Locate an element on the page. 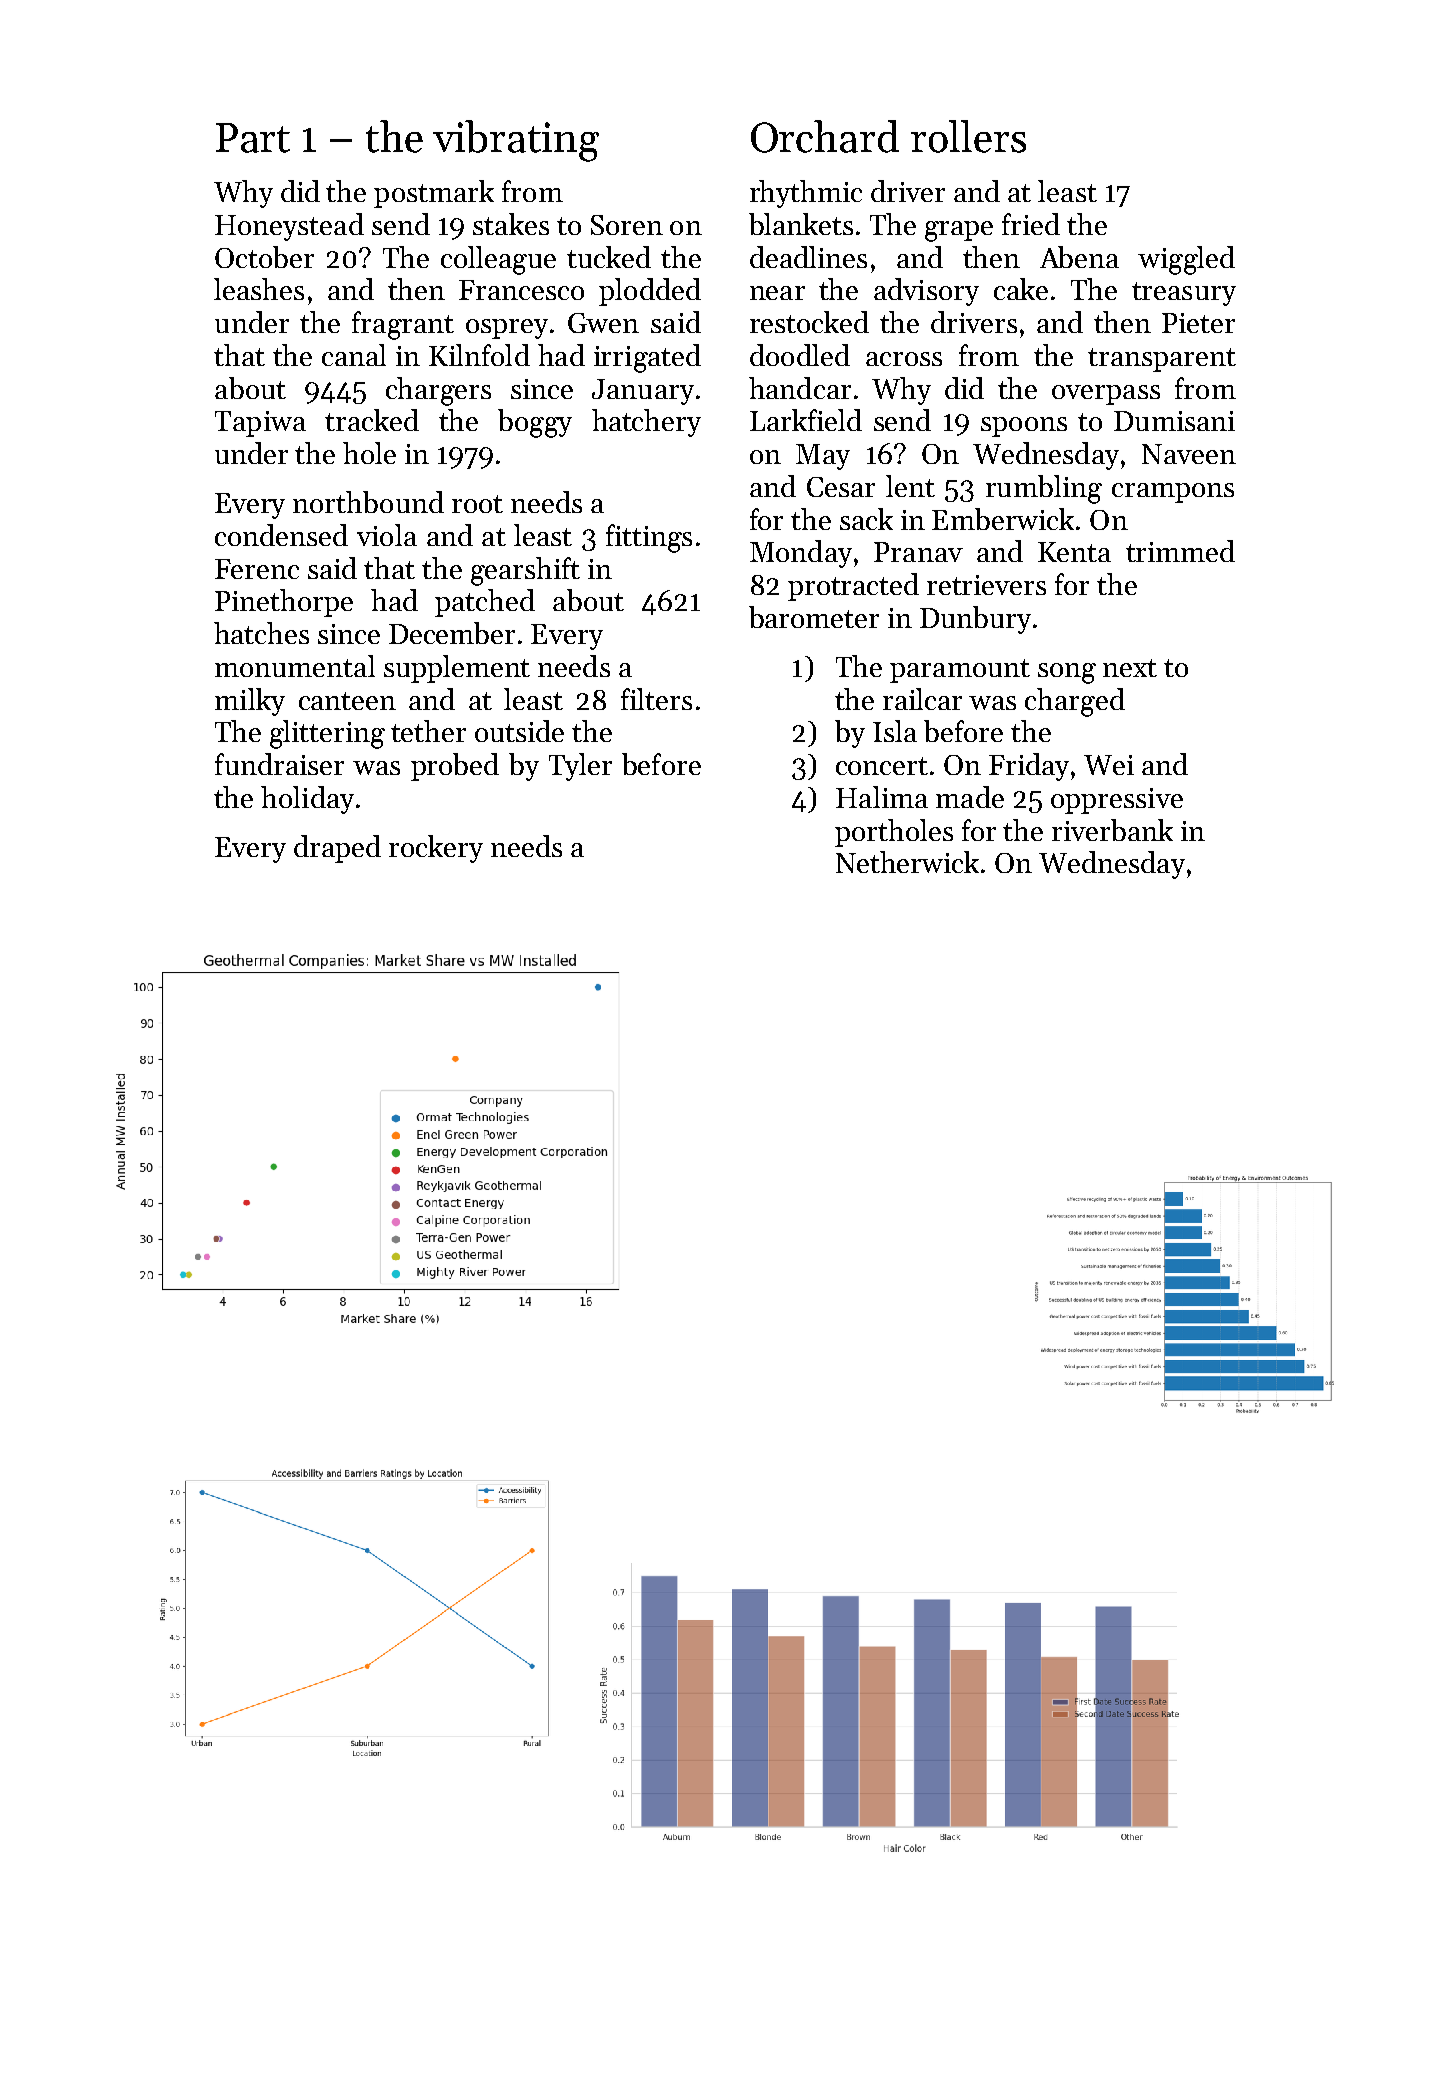 The width and height of the document is (1450, 2100). wiggled is located at coordinates (1186, 260).
